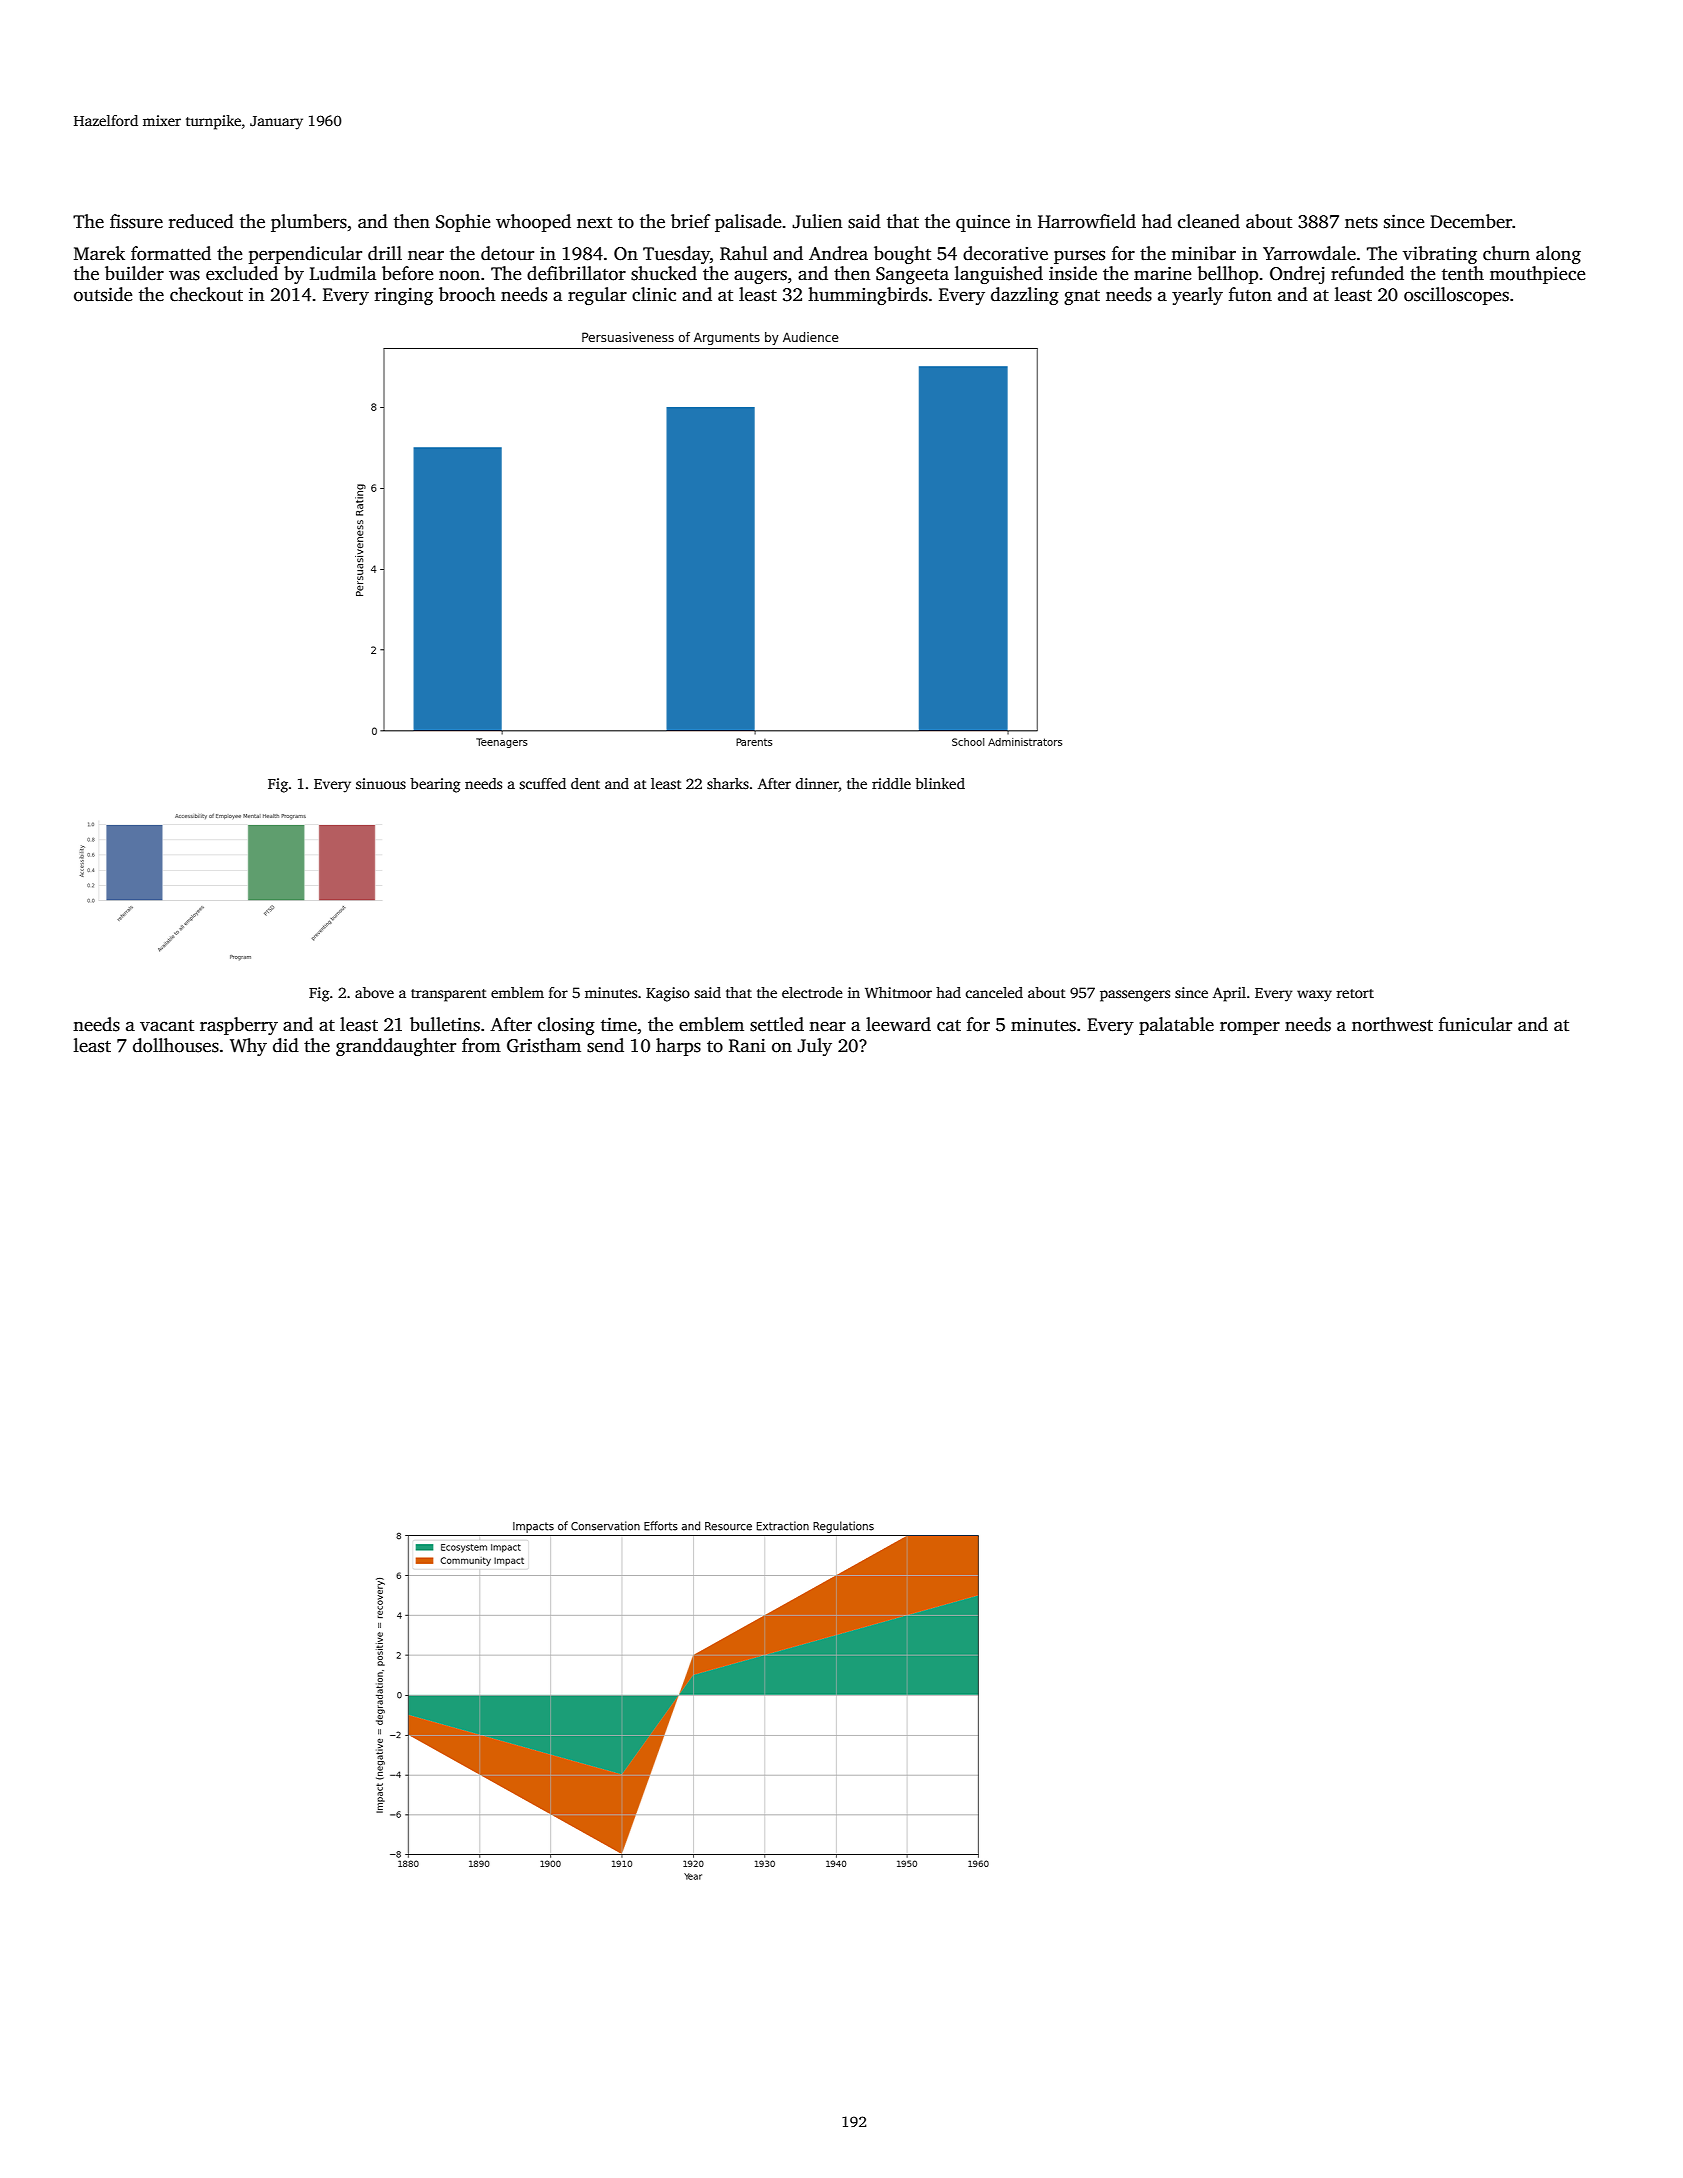 Image resolution: width=1683 pixels, height=2178 pixels. I want to click on riddle, so click(891, 783).
